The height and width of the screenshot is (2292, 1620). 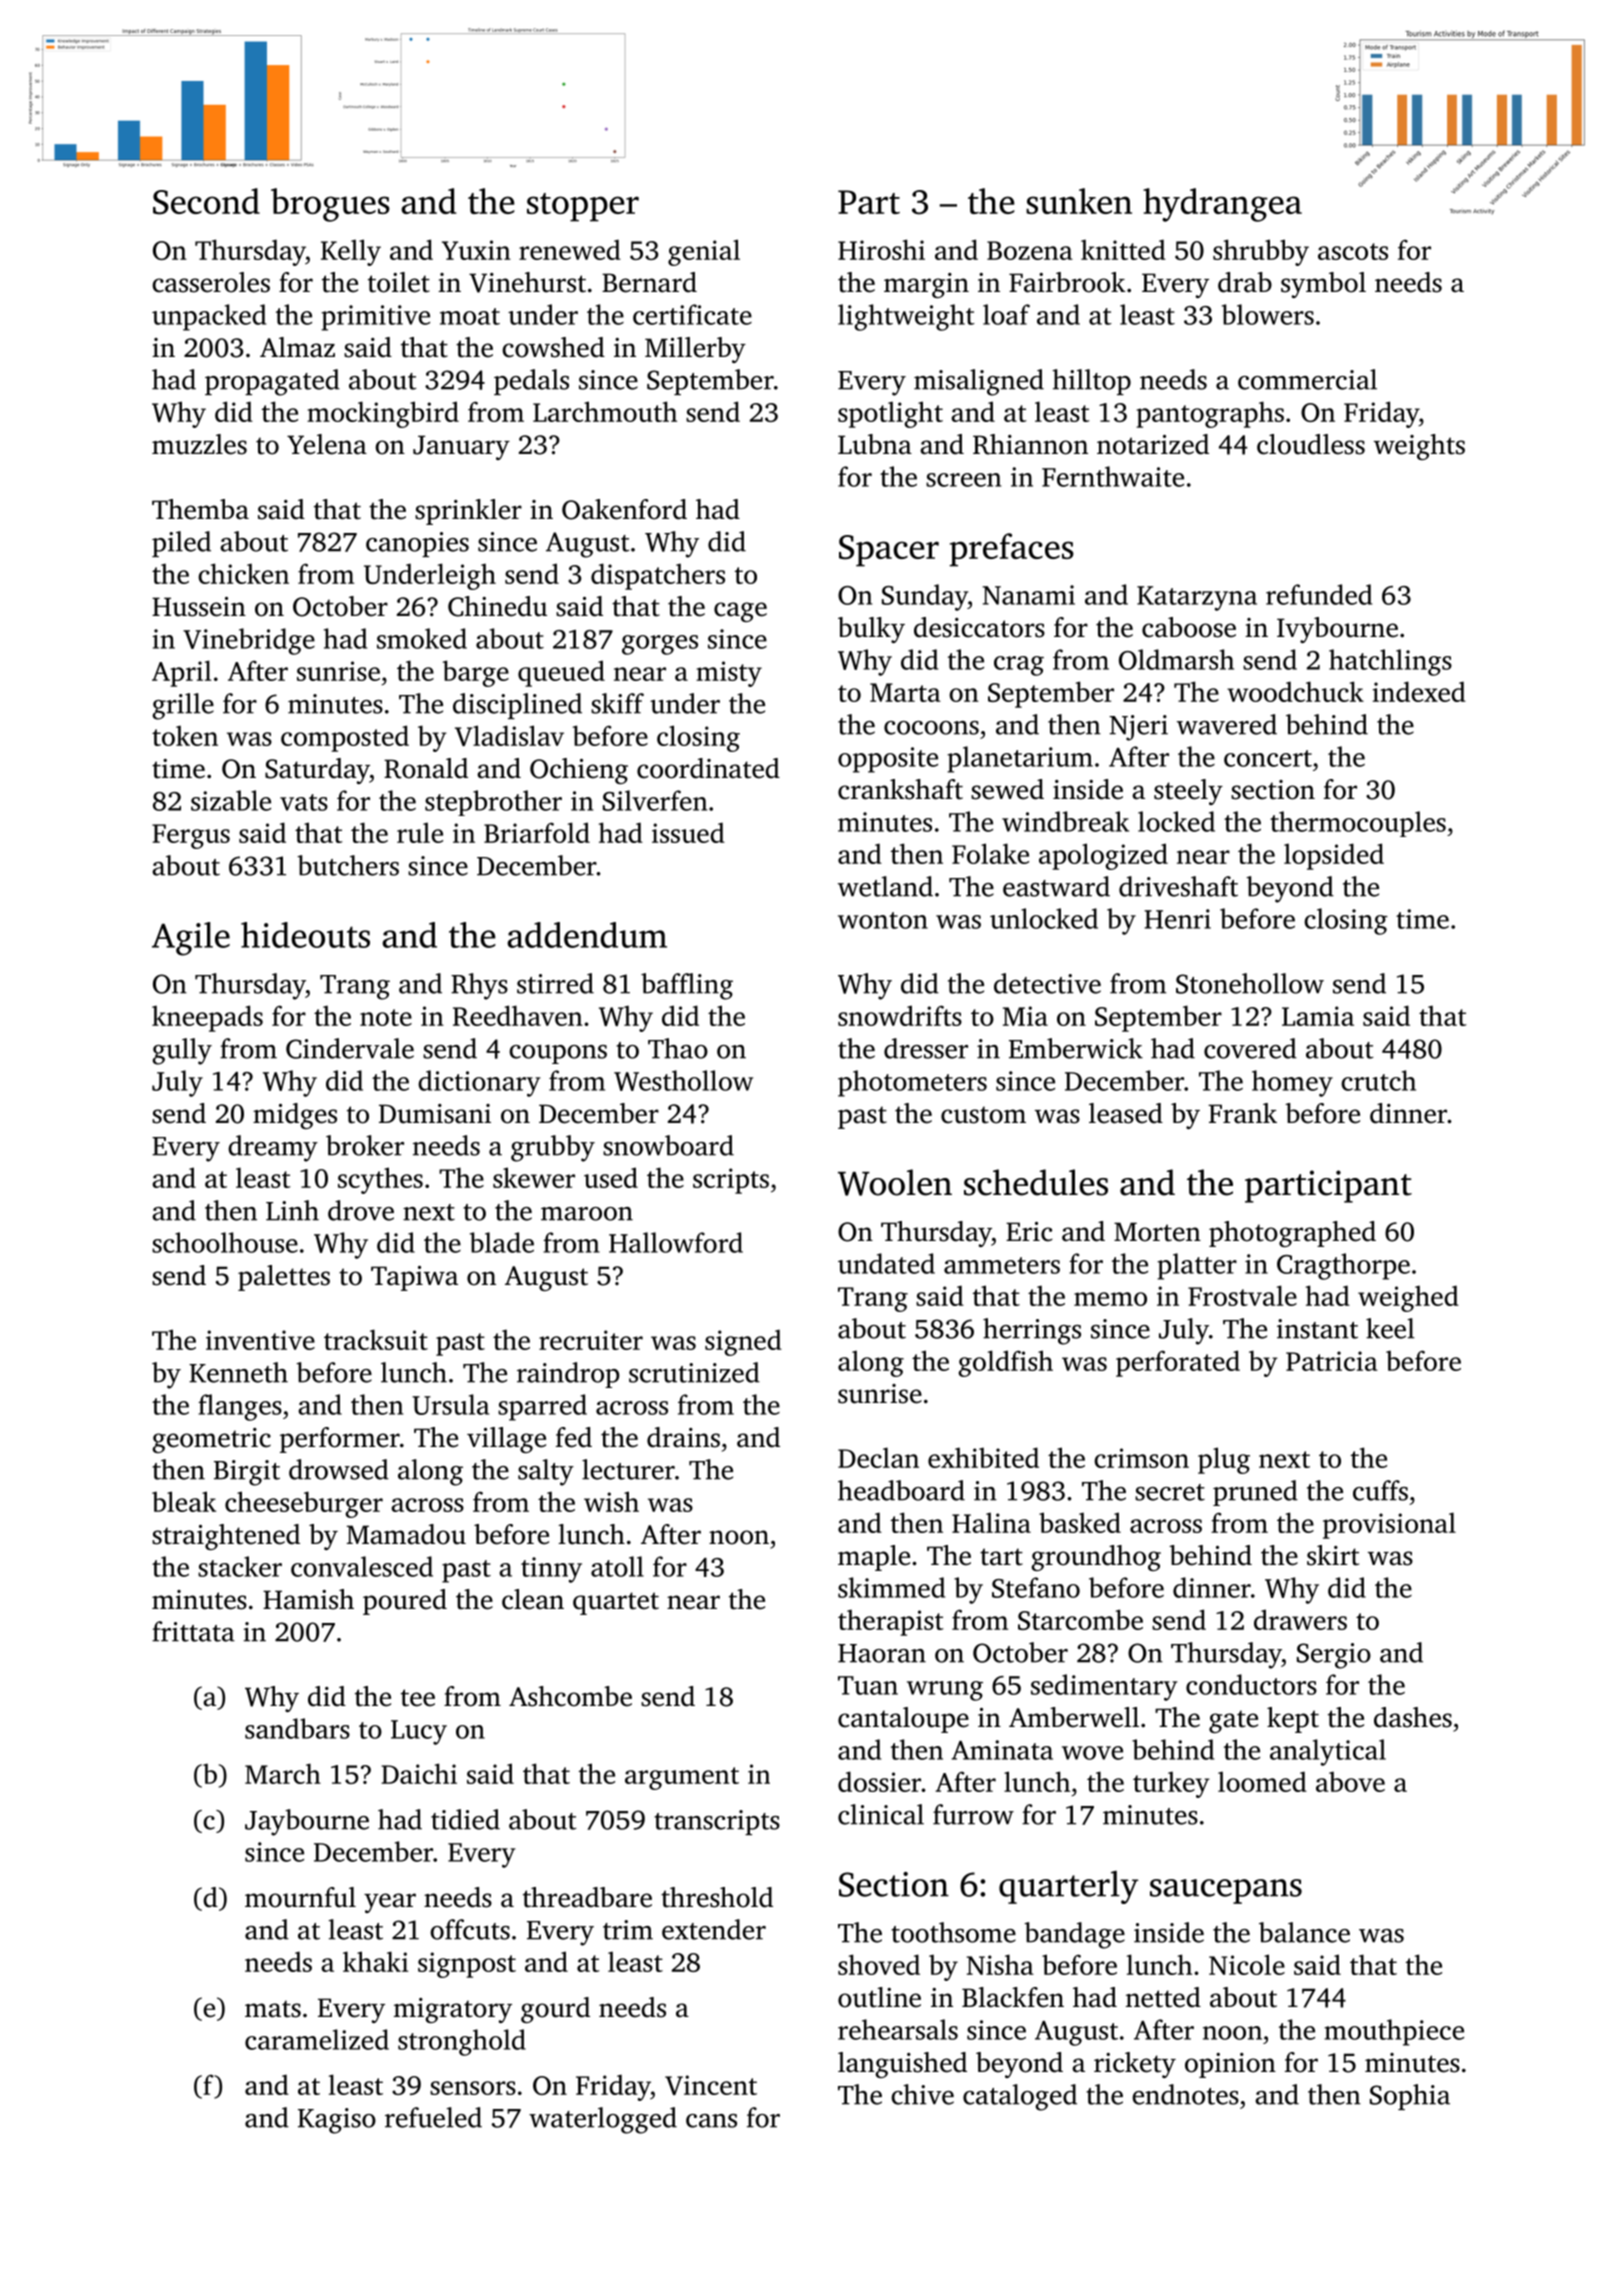 I want to click on Yelena, so click(x=327, y=444).
